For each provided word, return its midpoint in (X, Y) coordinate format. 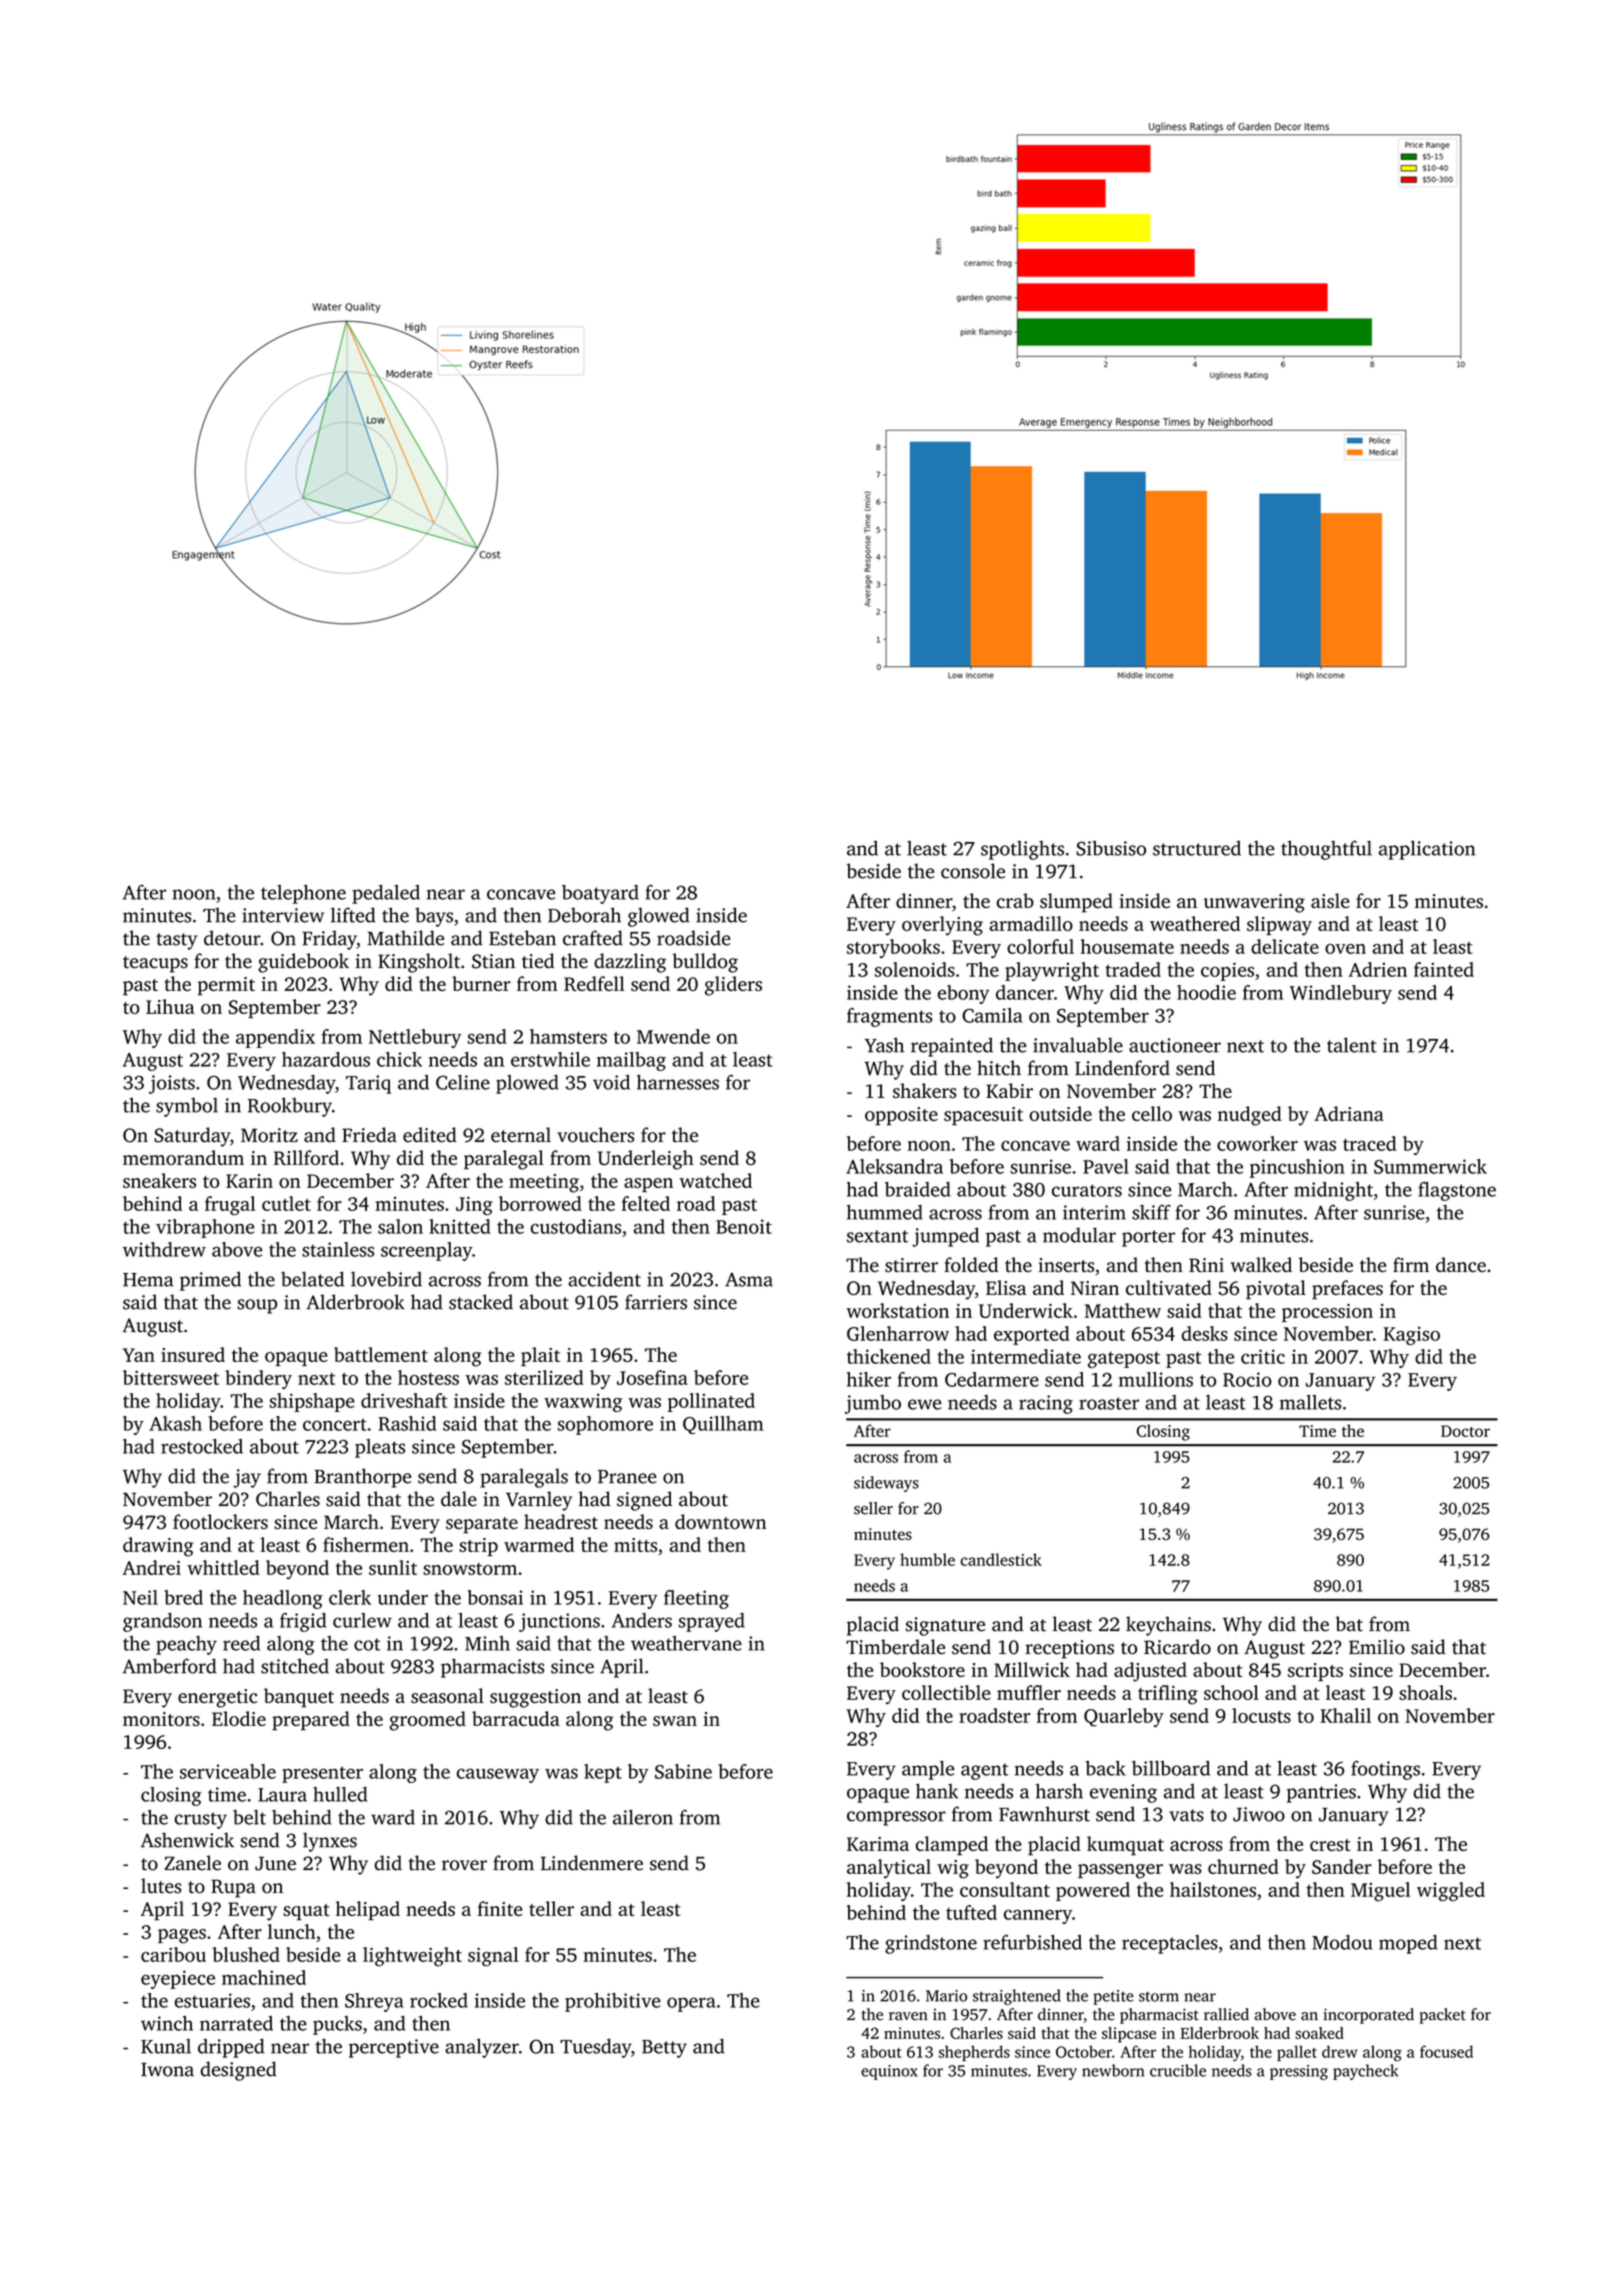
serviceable (228, 1771)
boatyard (600, 894)
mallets (1310, 1402)
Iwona (167, 2070)
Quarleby (1124, 1717)
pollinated (711, 1402)
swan (675, 1721)
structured (1197, 848)
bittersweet (171, 1377)
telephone (303, 894)
